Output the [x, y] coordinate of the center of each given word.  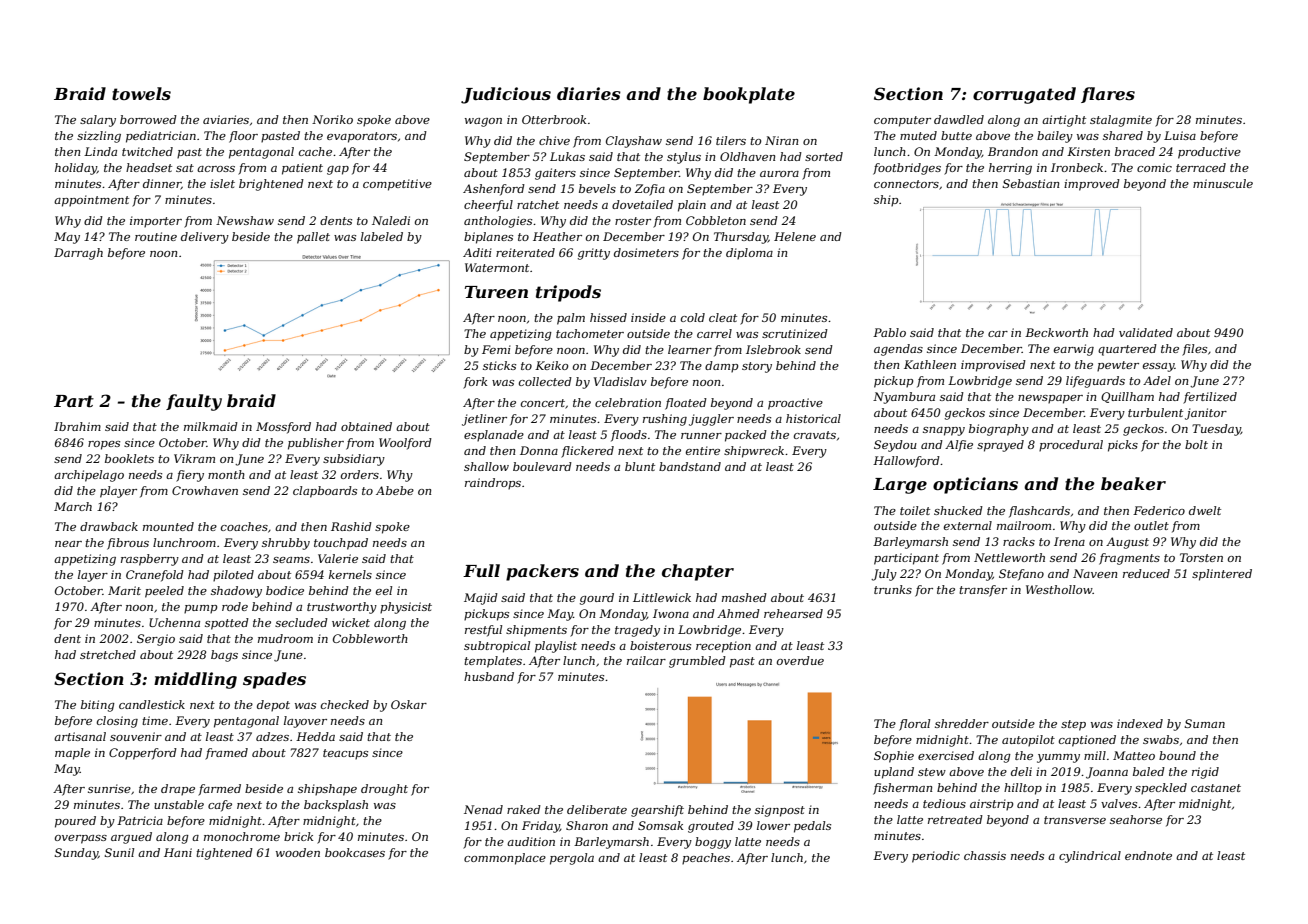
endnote [1148, 855]
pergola [572, 859]
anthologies [498, 222]
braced [1135, 151]
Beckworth [1056, 332]
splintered [1222, 575]
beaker [1133, 483]
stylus [684, 158]
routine [156, 236]
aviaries [226, 119]
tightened [224, 854]
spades [274, 680]
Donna [539, 450]
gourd [597, 599]
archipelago [89, 476]
